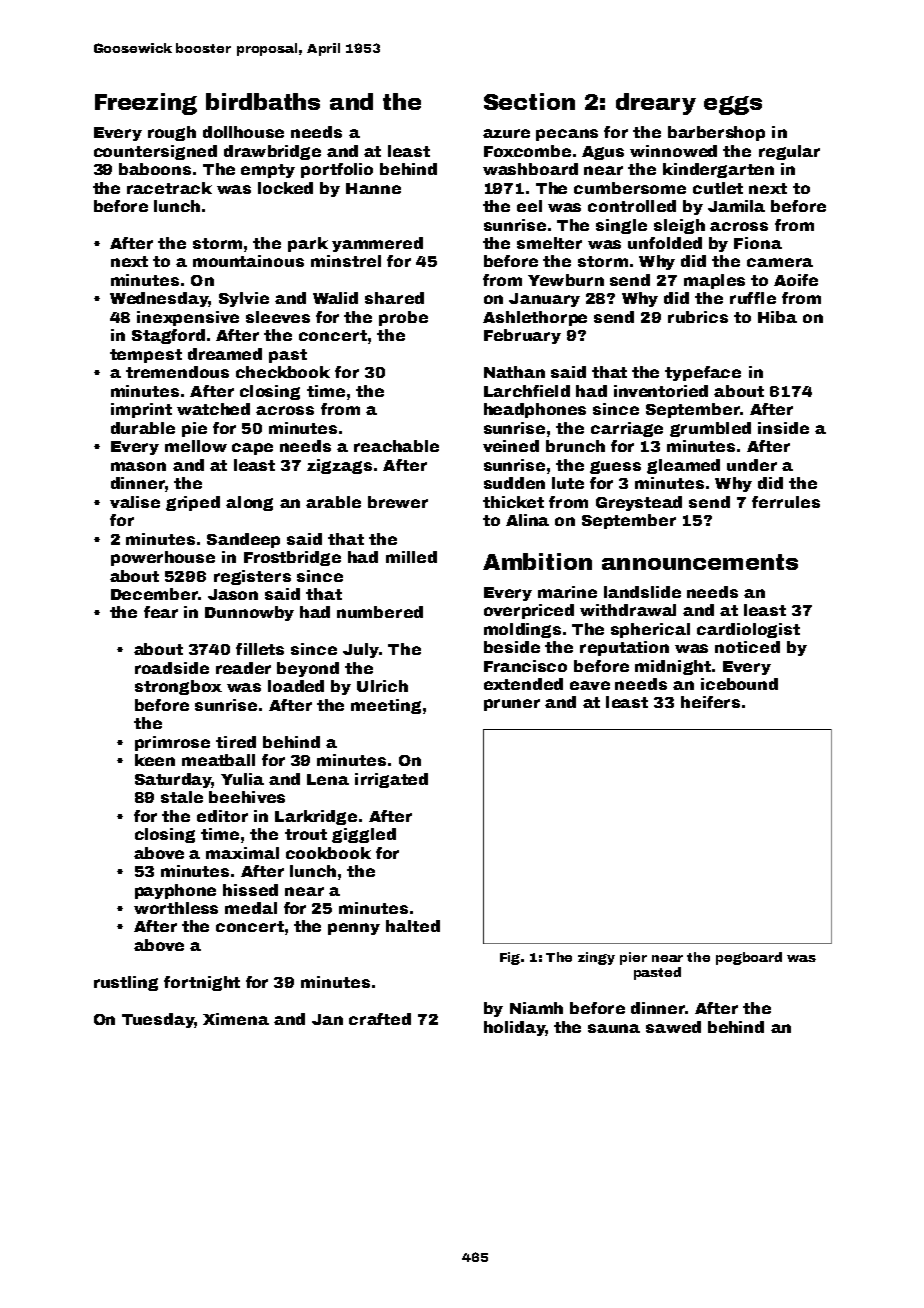 The image size is (924, 1308). Describe the element at coordinates (182, 797) in the page. I see `stale` at that location.
